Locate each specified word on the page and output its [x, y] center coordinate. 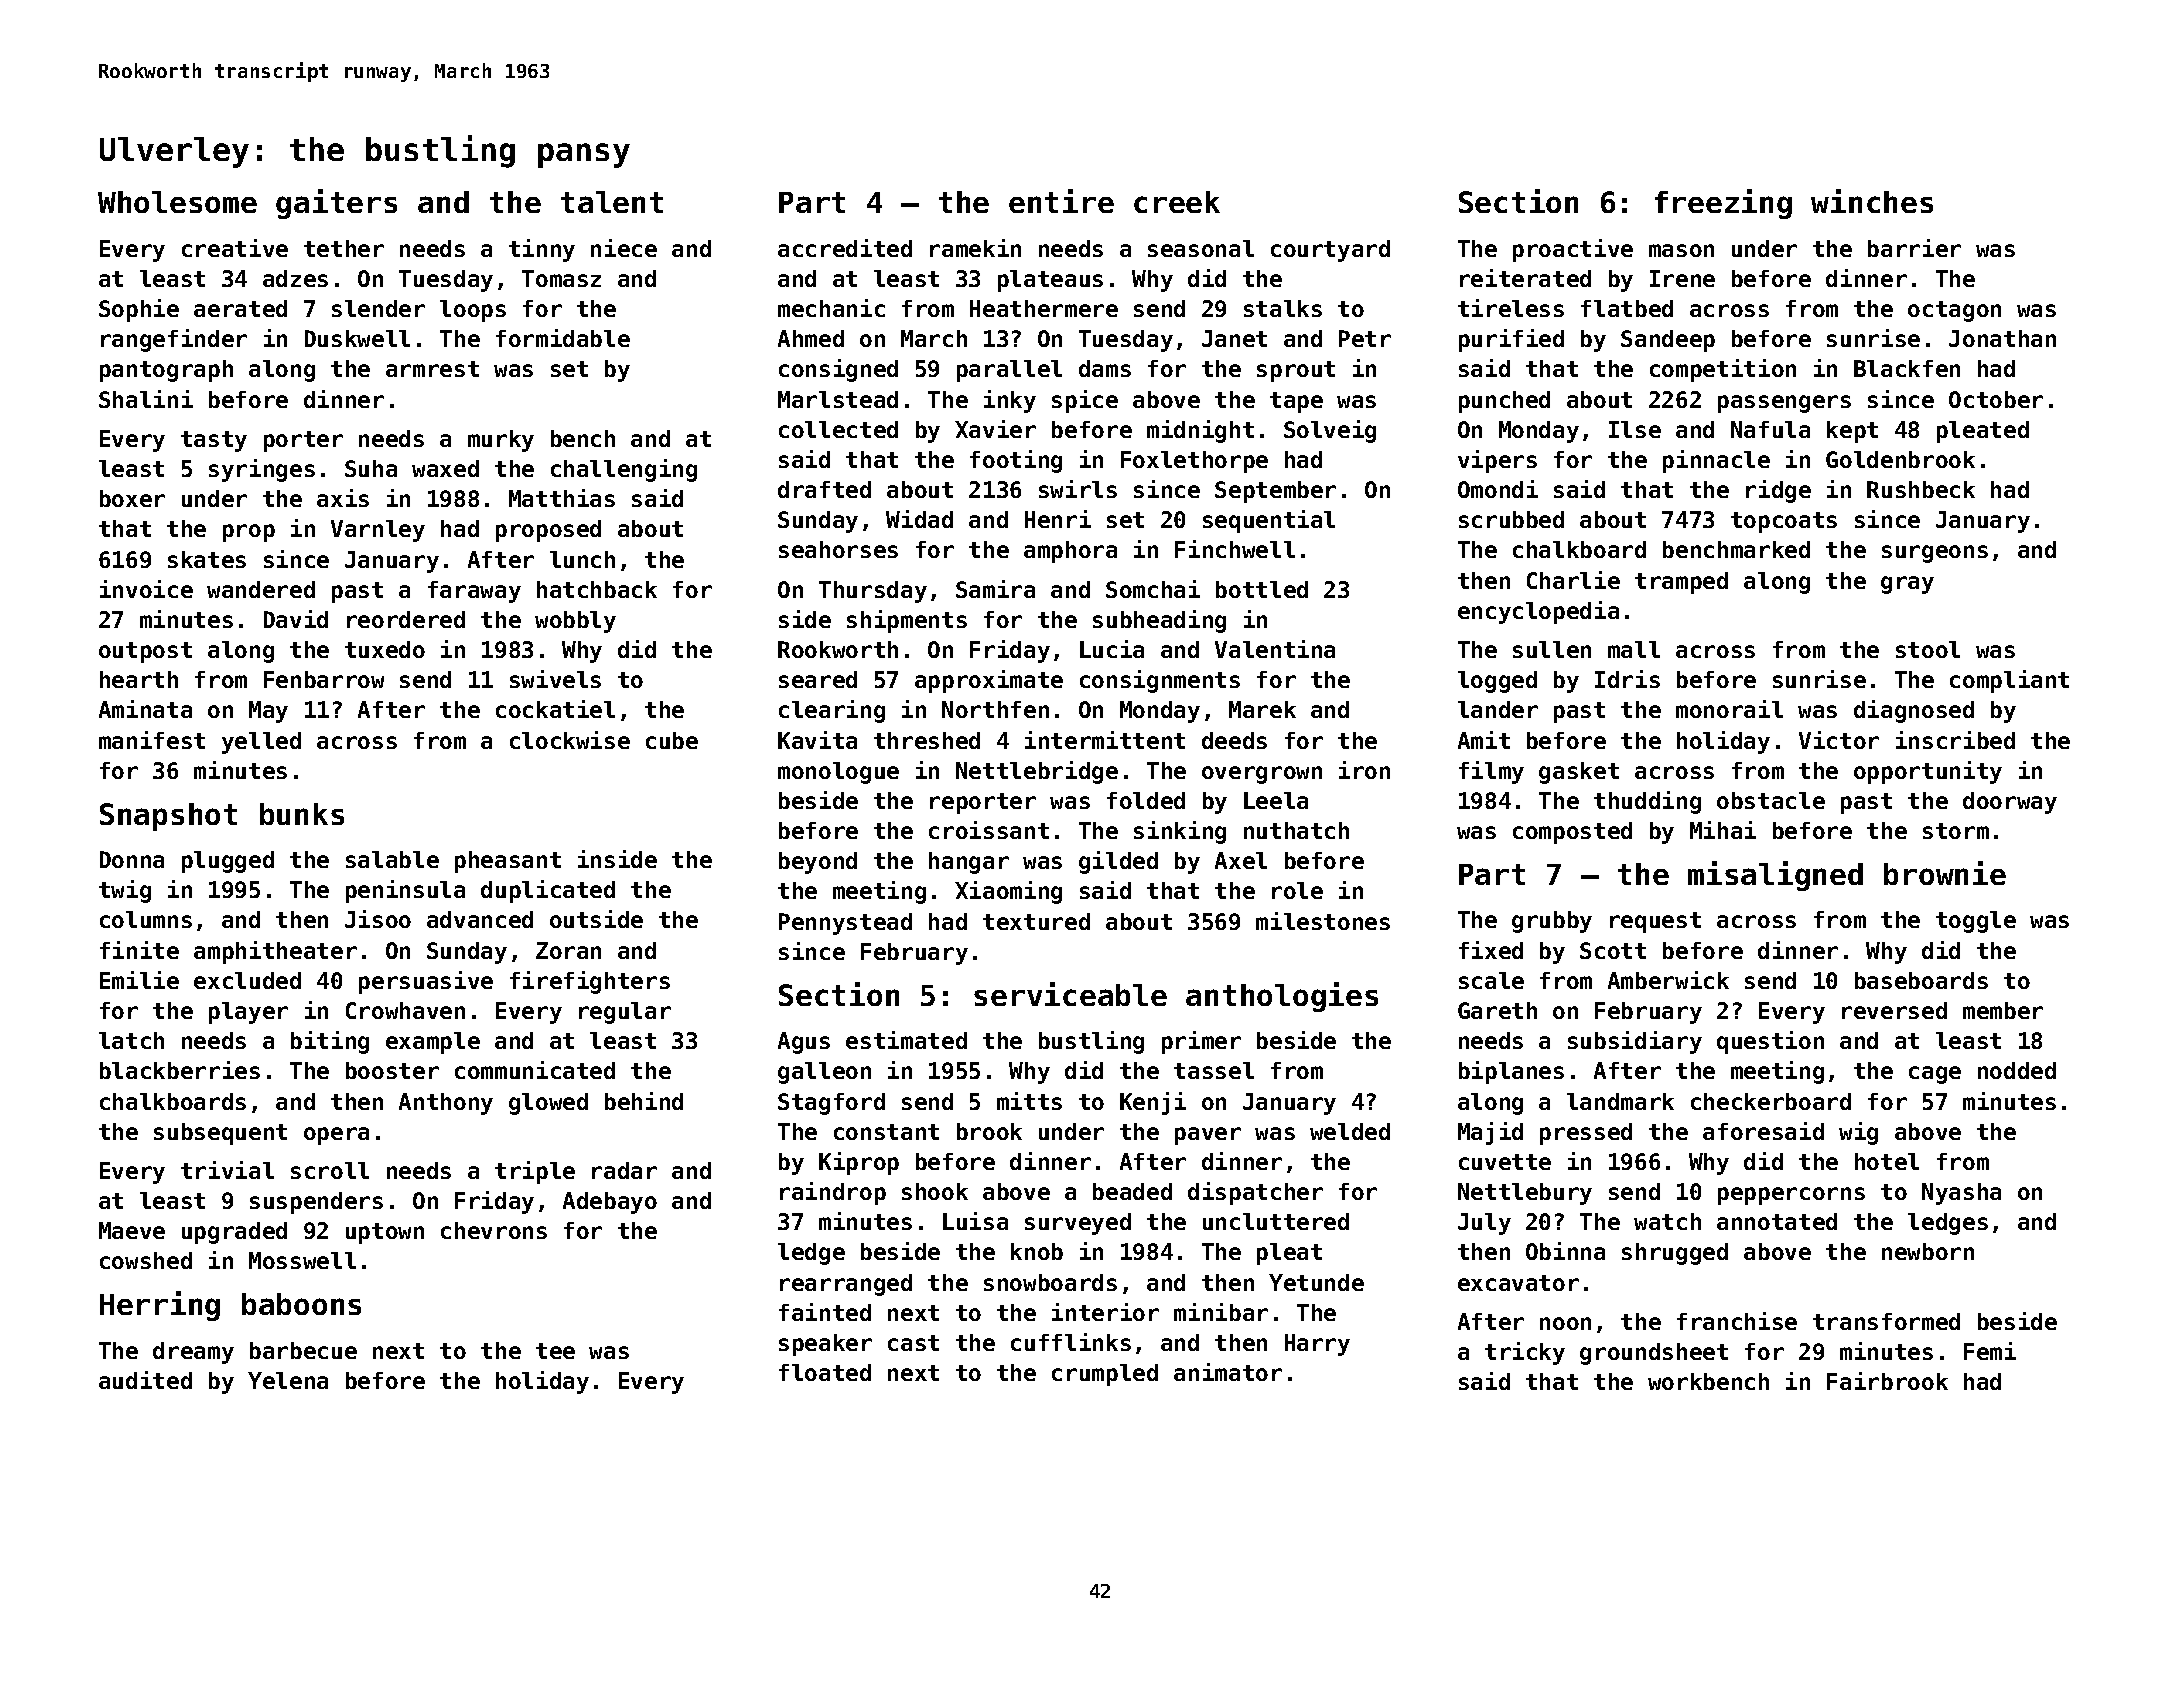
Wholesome [177, 202]
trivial [227, 1170]
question [1770, 1042]
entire [1061, 201]
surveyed [1078, 1224]
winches [1872, 201]
